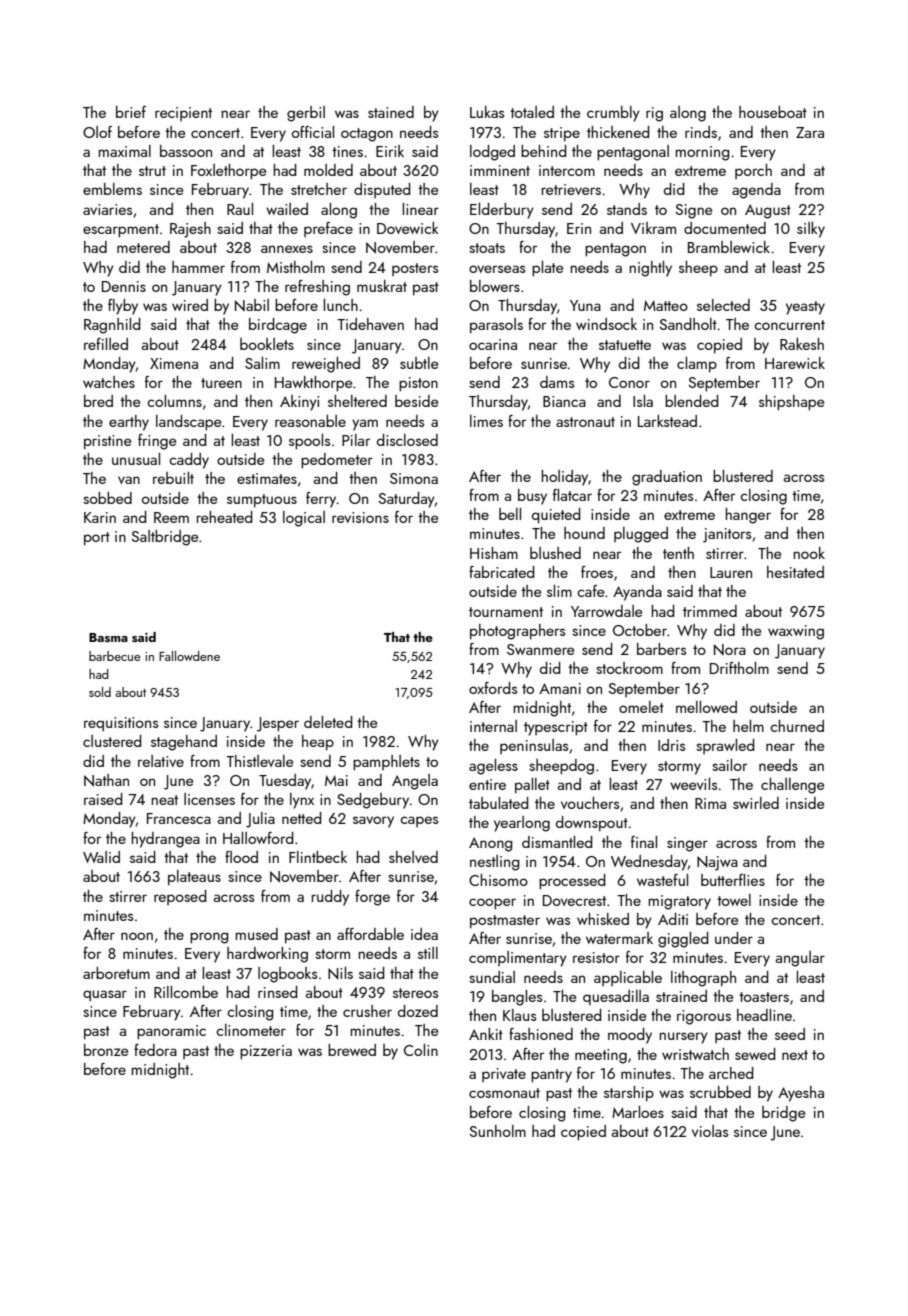  I want to click on emblems, so click(112, 189).
